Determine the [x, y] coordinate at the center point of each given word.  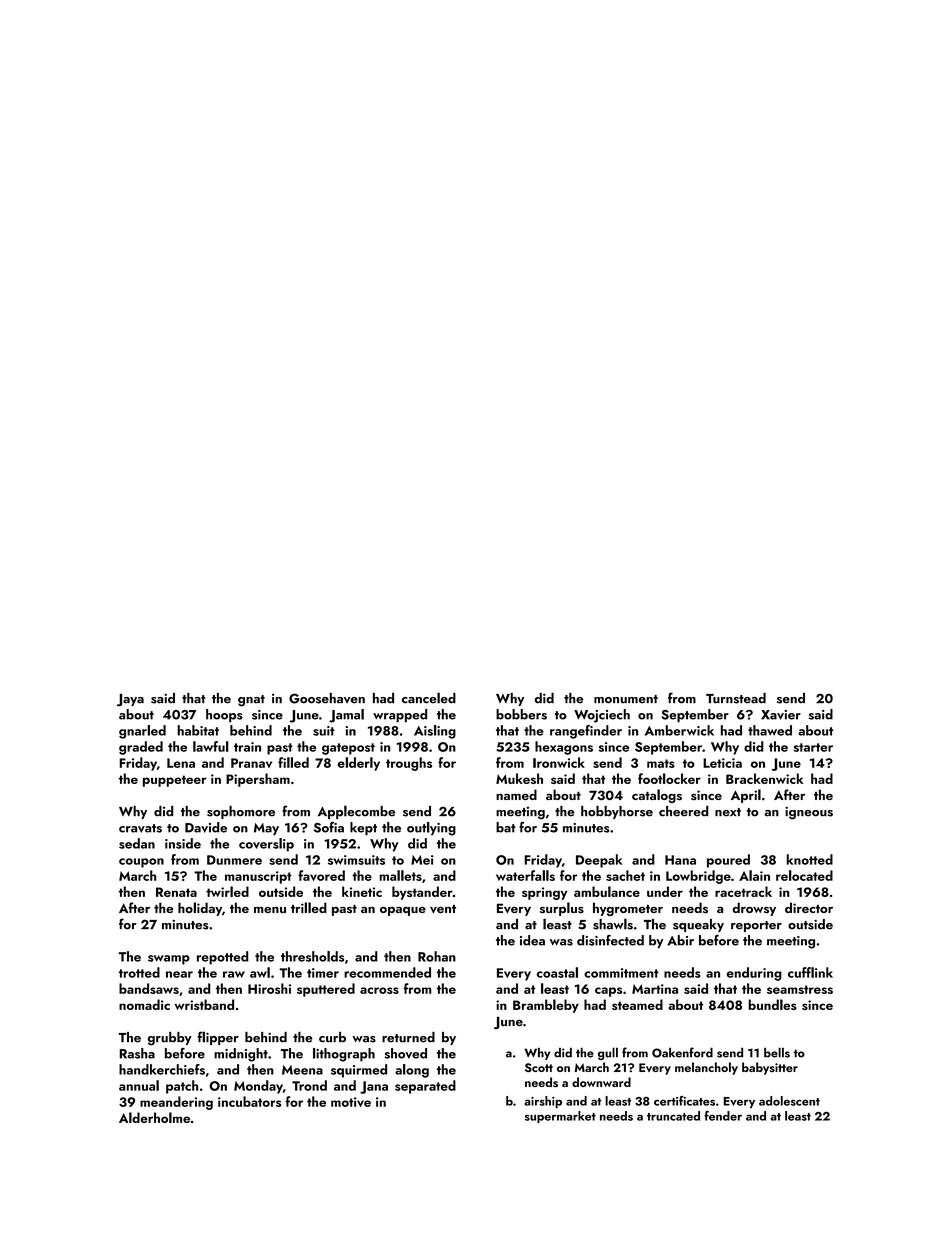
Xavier [781, 715]
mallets [400, 875]
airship [543, 1102]
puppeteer [175, 781]
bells [777, 1052]
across [379, 990]
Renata [176, 892]
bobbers [521, 714]
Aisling [435, 732]
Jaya [130, 700]
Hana [680, 860]
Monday [258, 1087]
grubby [170, 1039]
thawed [770, 730]
